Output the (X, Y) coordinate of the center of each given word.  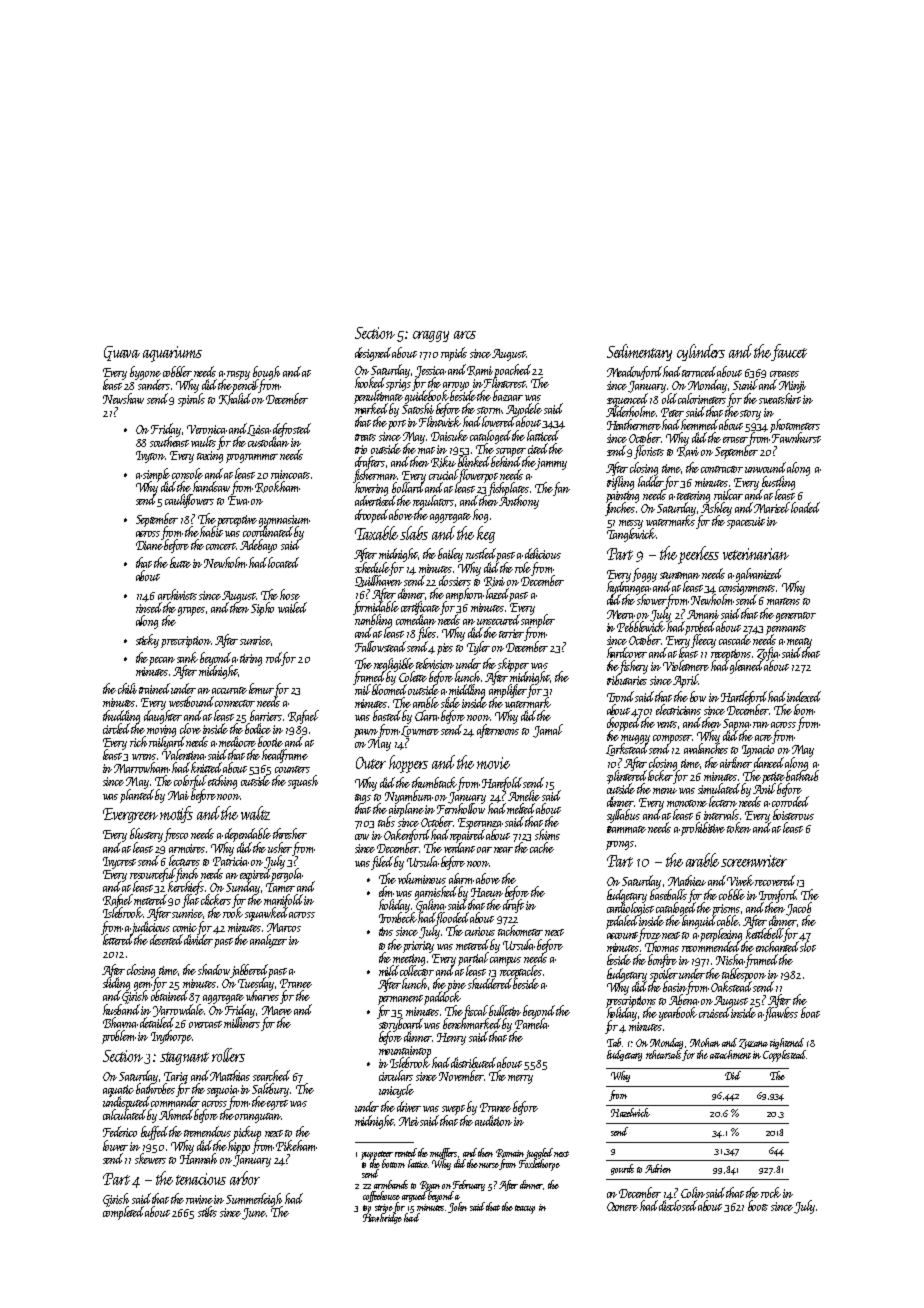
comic (185, 927)
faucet (789, 352)
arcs (465, 335)
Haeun (487, 892)
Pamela (532, 1023)
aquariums (172, 354)
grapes (191, 611)
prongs (620, 845)
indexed (804, 696)
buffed (154, 1133)
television (435, 663)
